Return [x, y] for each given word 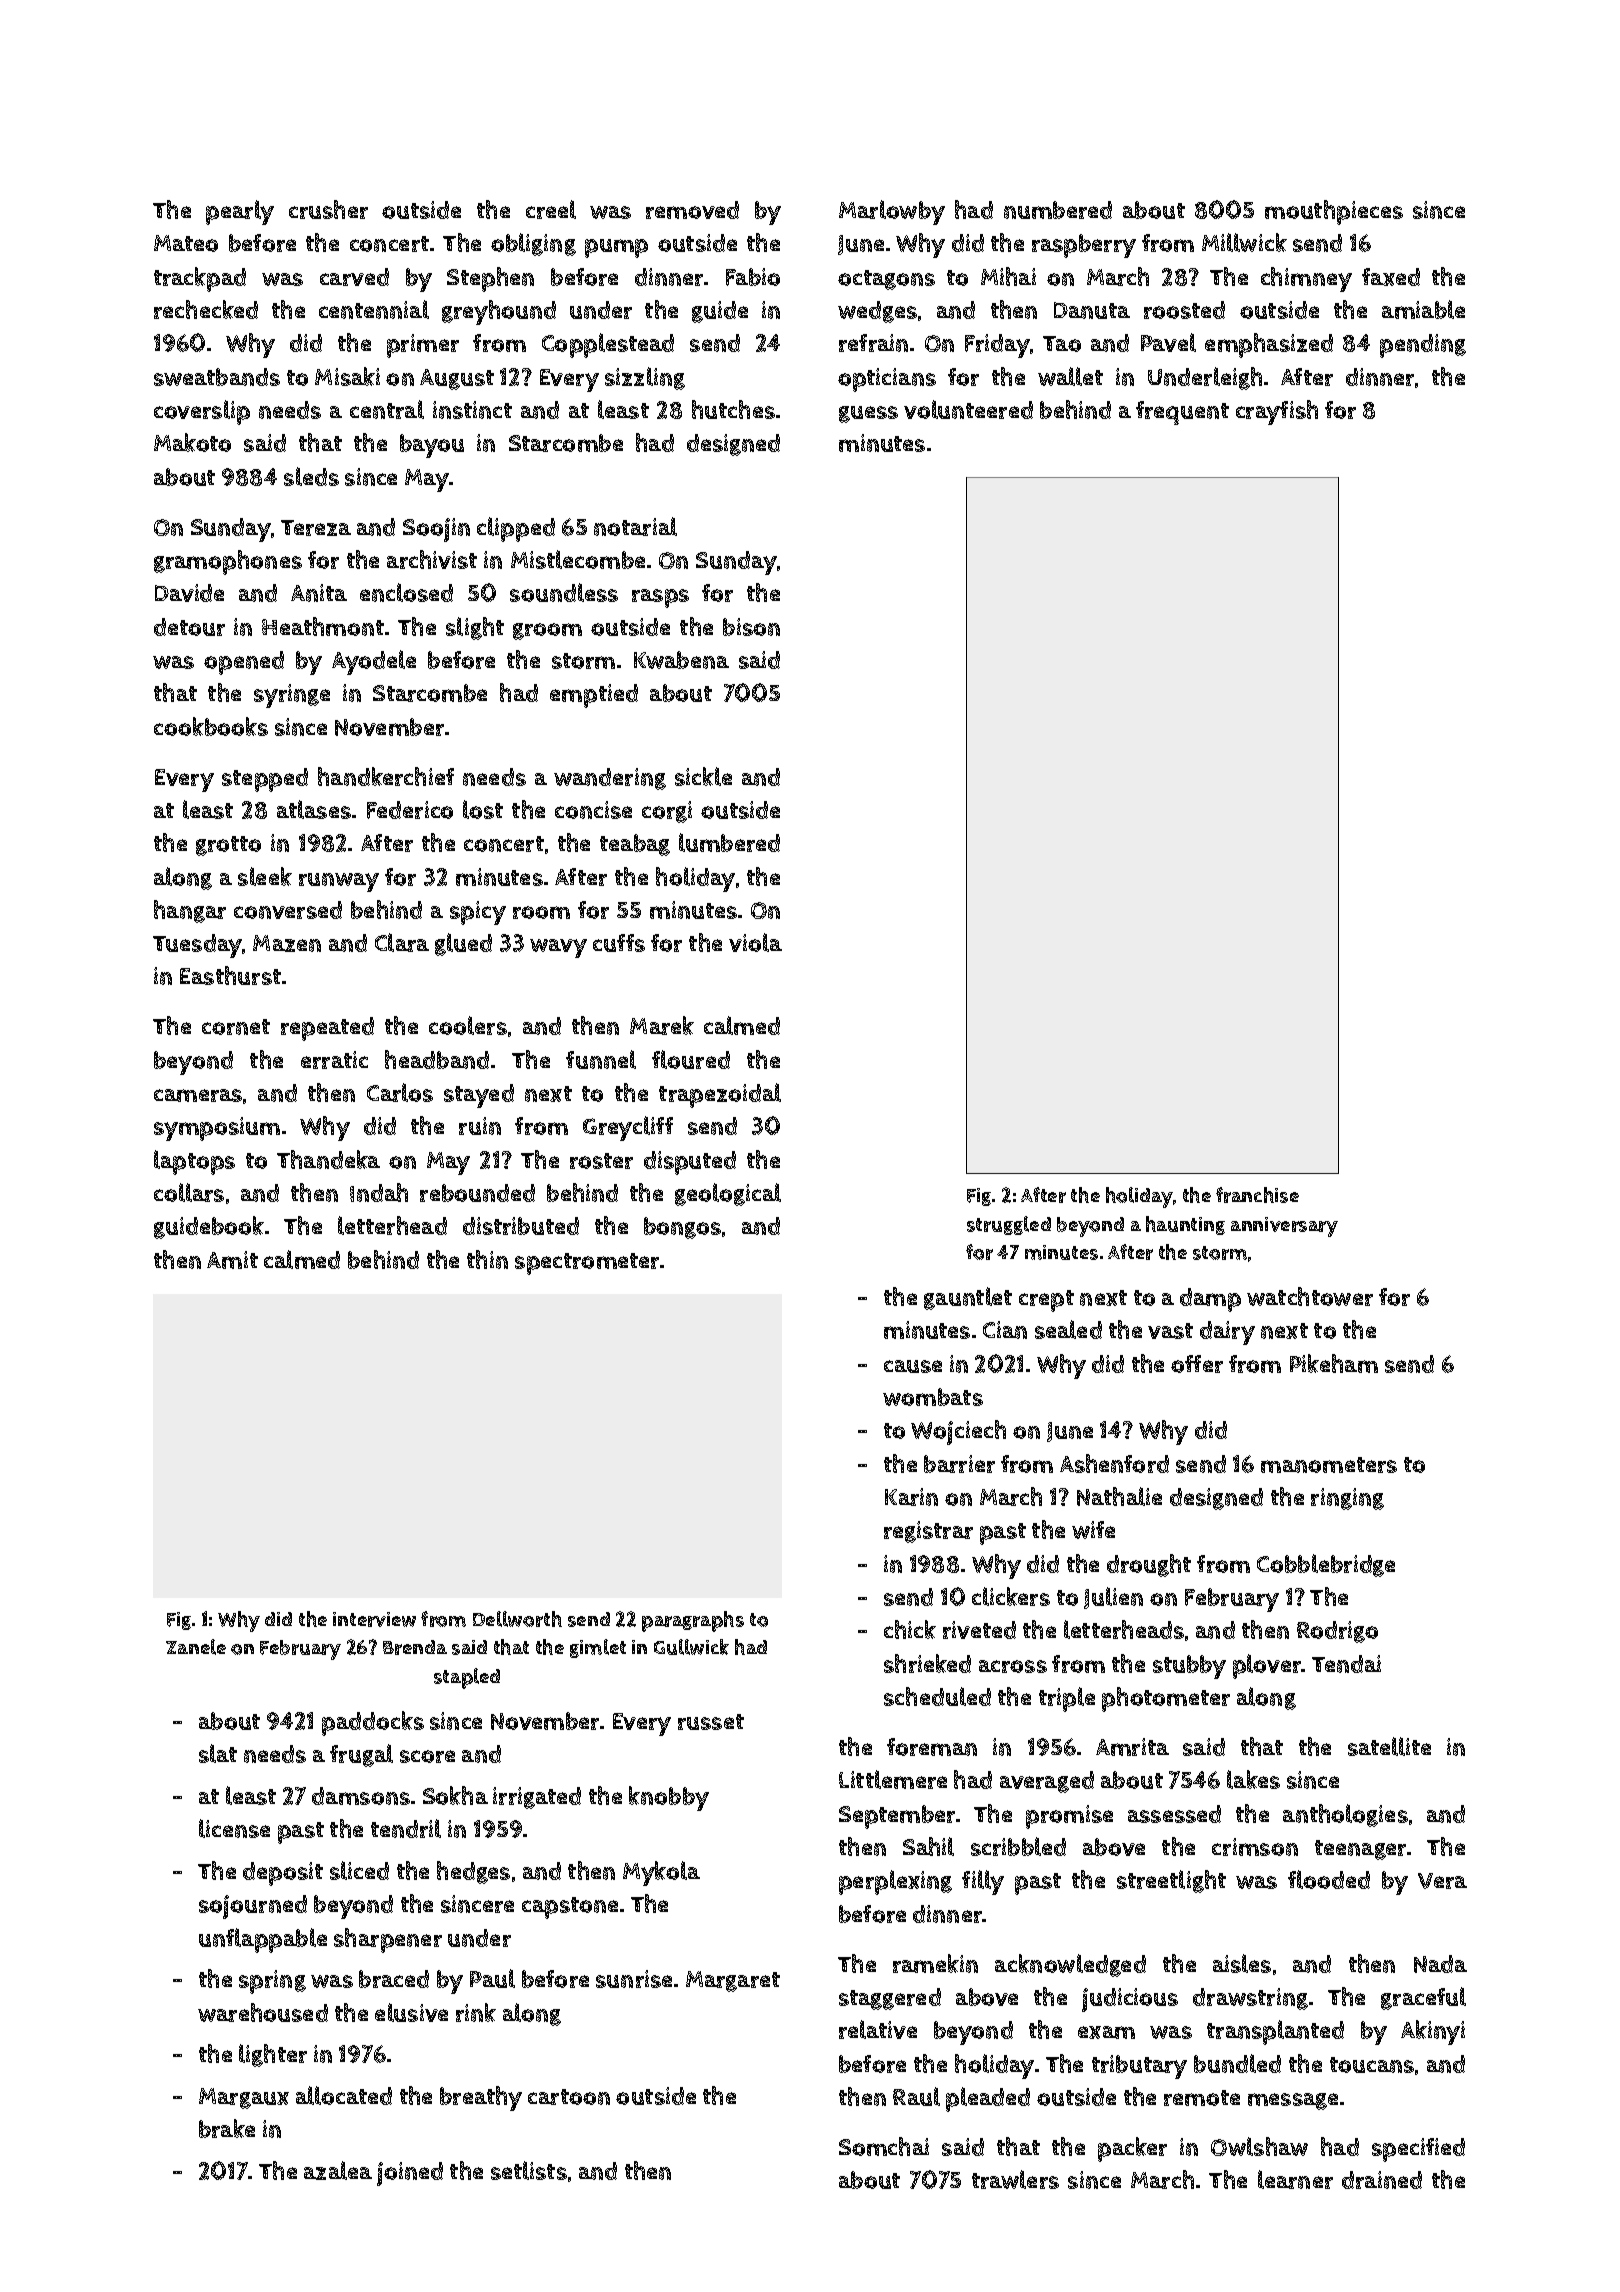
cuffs [619, 943]
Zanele [196, 1647]
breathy [481, 2098]
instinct [472, 410]
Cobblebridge [1326, 1565]
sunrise [634, 1979]
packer [1132, 2149]
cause [913, 1366]
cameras [198, 1095]
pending [1423, 346]
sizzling [645, 378]
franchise [1257, 1195]
